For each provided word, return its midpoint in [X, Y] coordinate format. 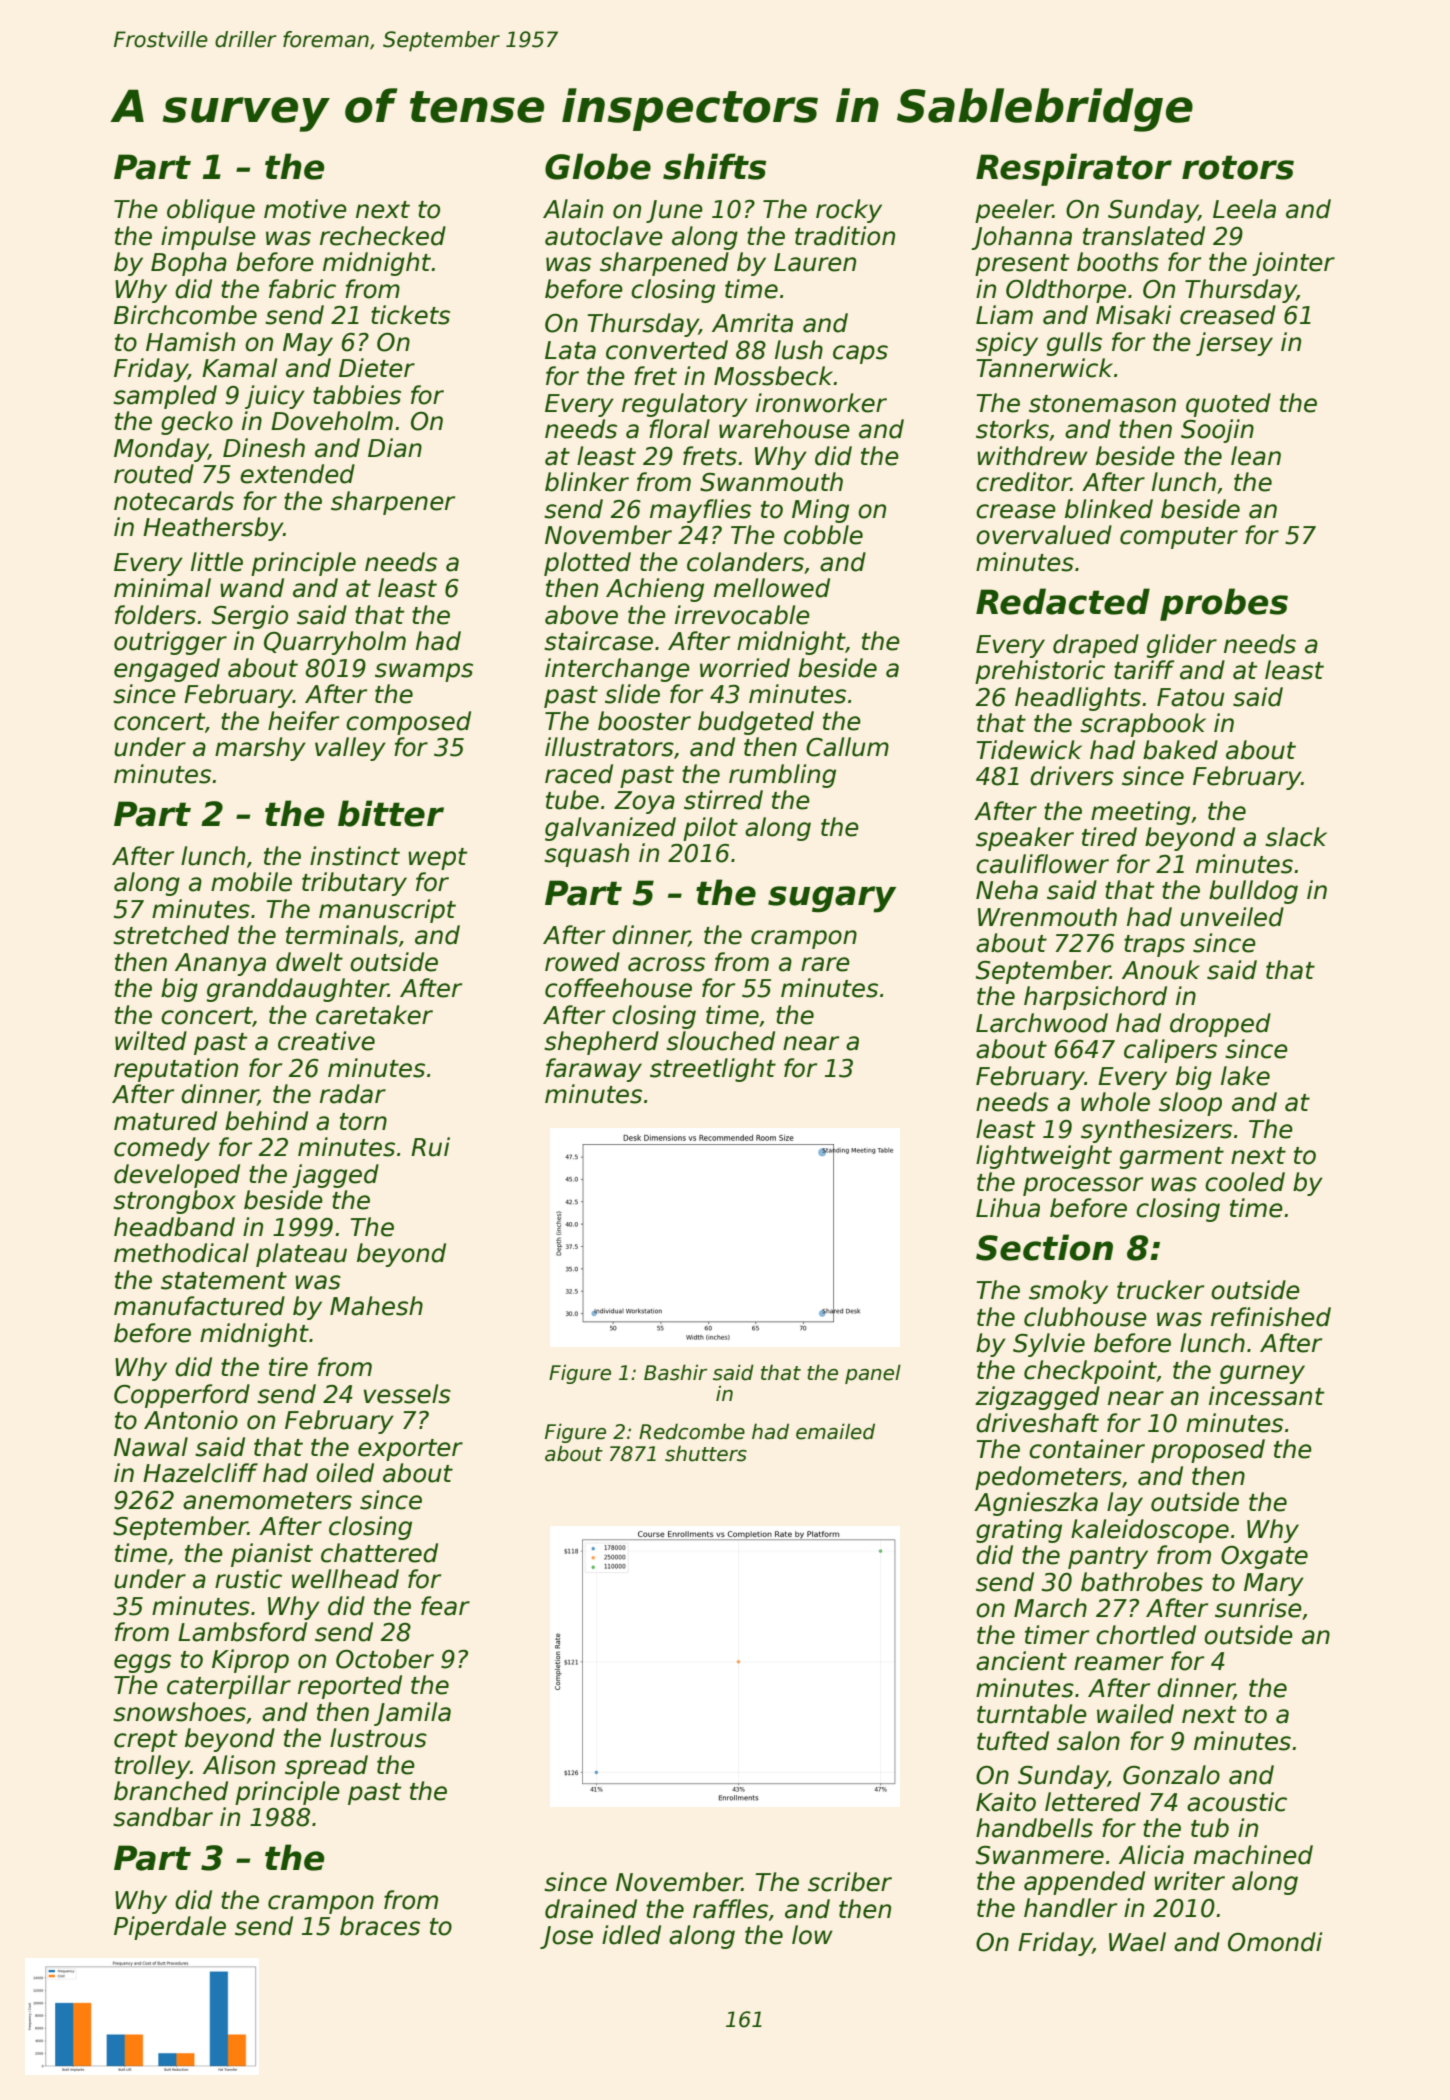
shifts [714, 166]
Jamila [412, 1714]
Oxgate [1264, 1557]
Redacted [1063, 601]
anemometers [267, 1501]
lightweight [1044, 1157]
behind [266, 1121]
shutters [706, 1453]
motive [305, 209]
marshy [260, 749]
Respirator [1074, 169]
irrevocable [742, 615]
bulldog [1253, 892]
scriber [850, 1882]
